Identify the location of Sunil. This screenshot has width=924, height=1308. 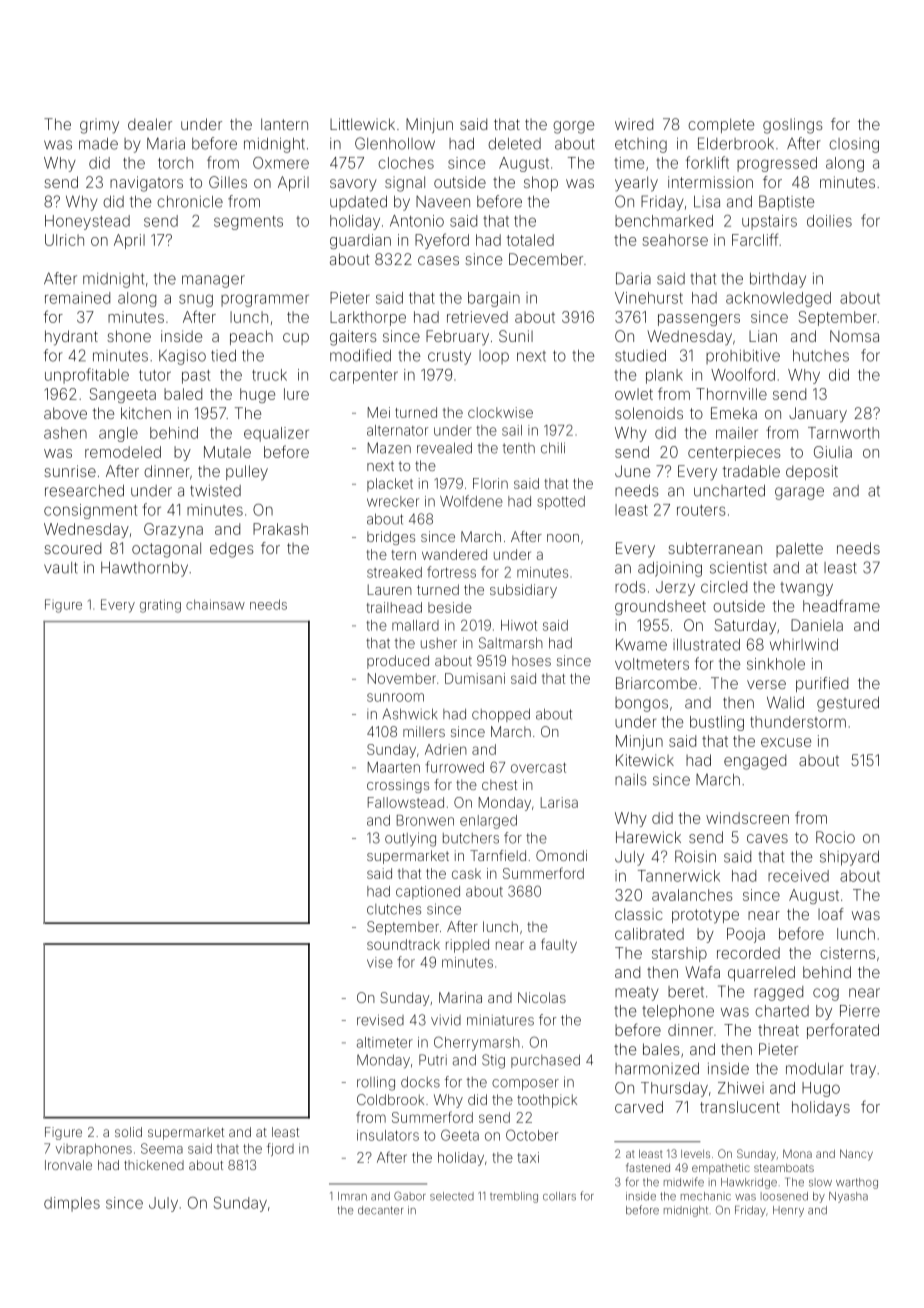
(516, 336).
